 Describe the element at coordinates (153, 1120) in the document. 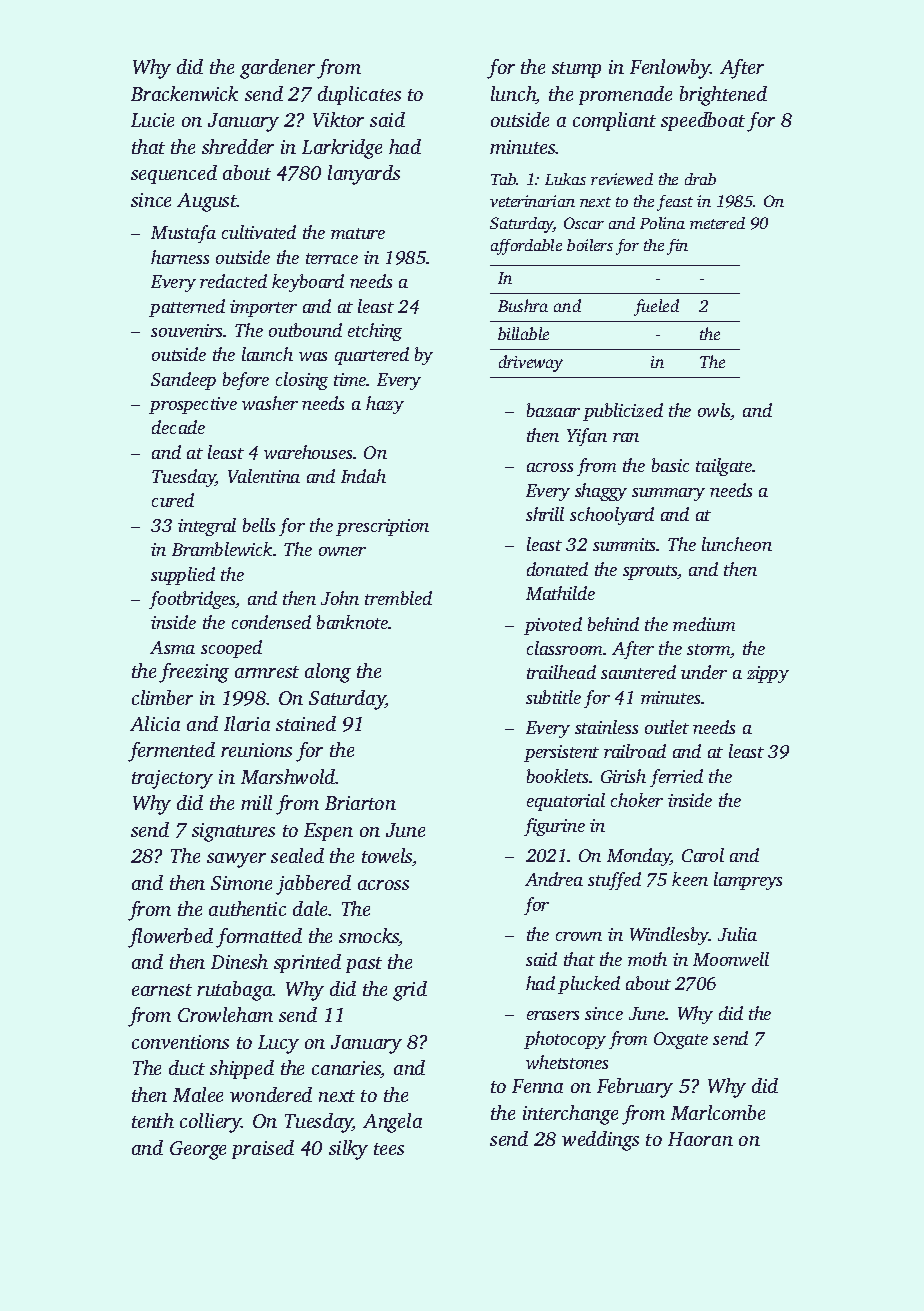

I see `tenth` at that location.
